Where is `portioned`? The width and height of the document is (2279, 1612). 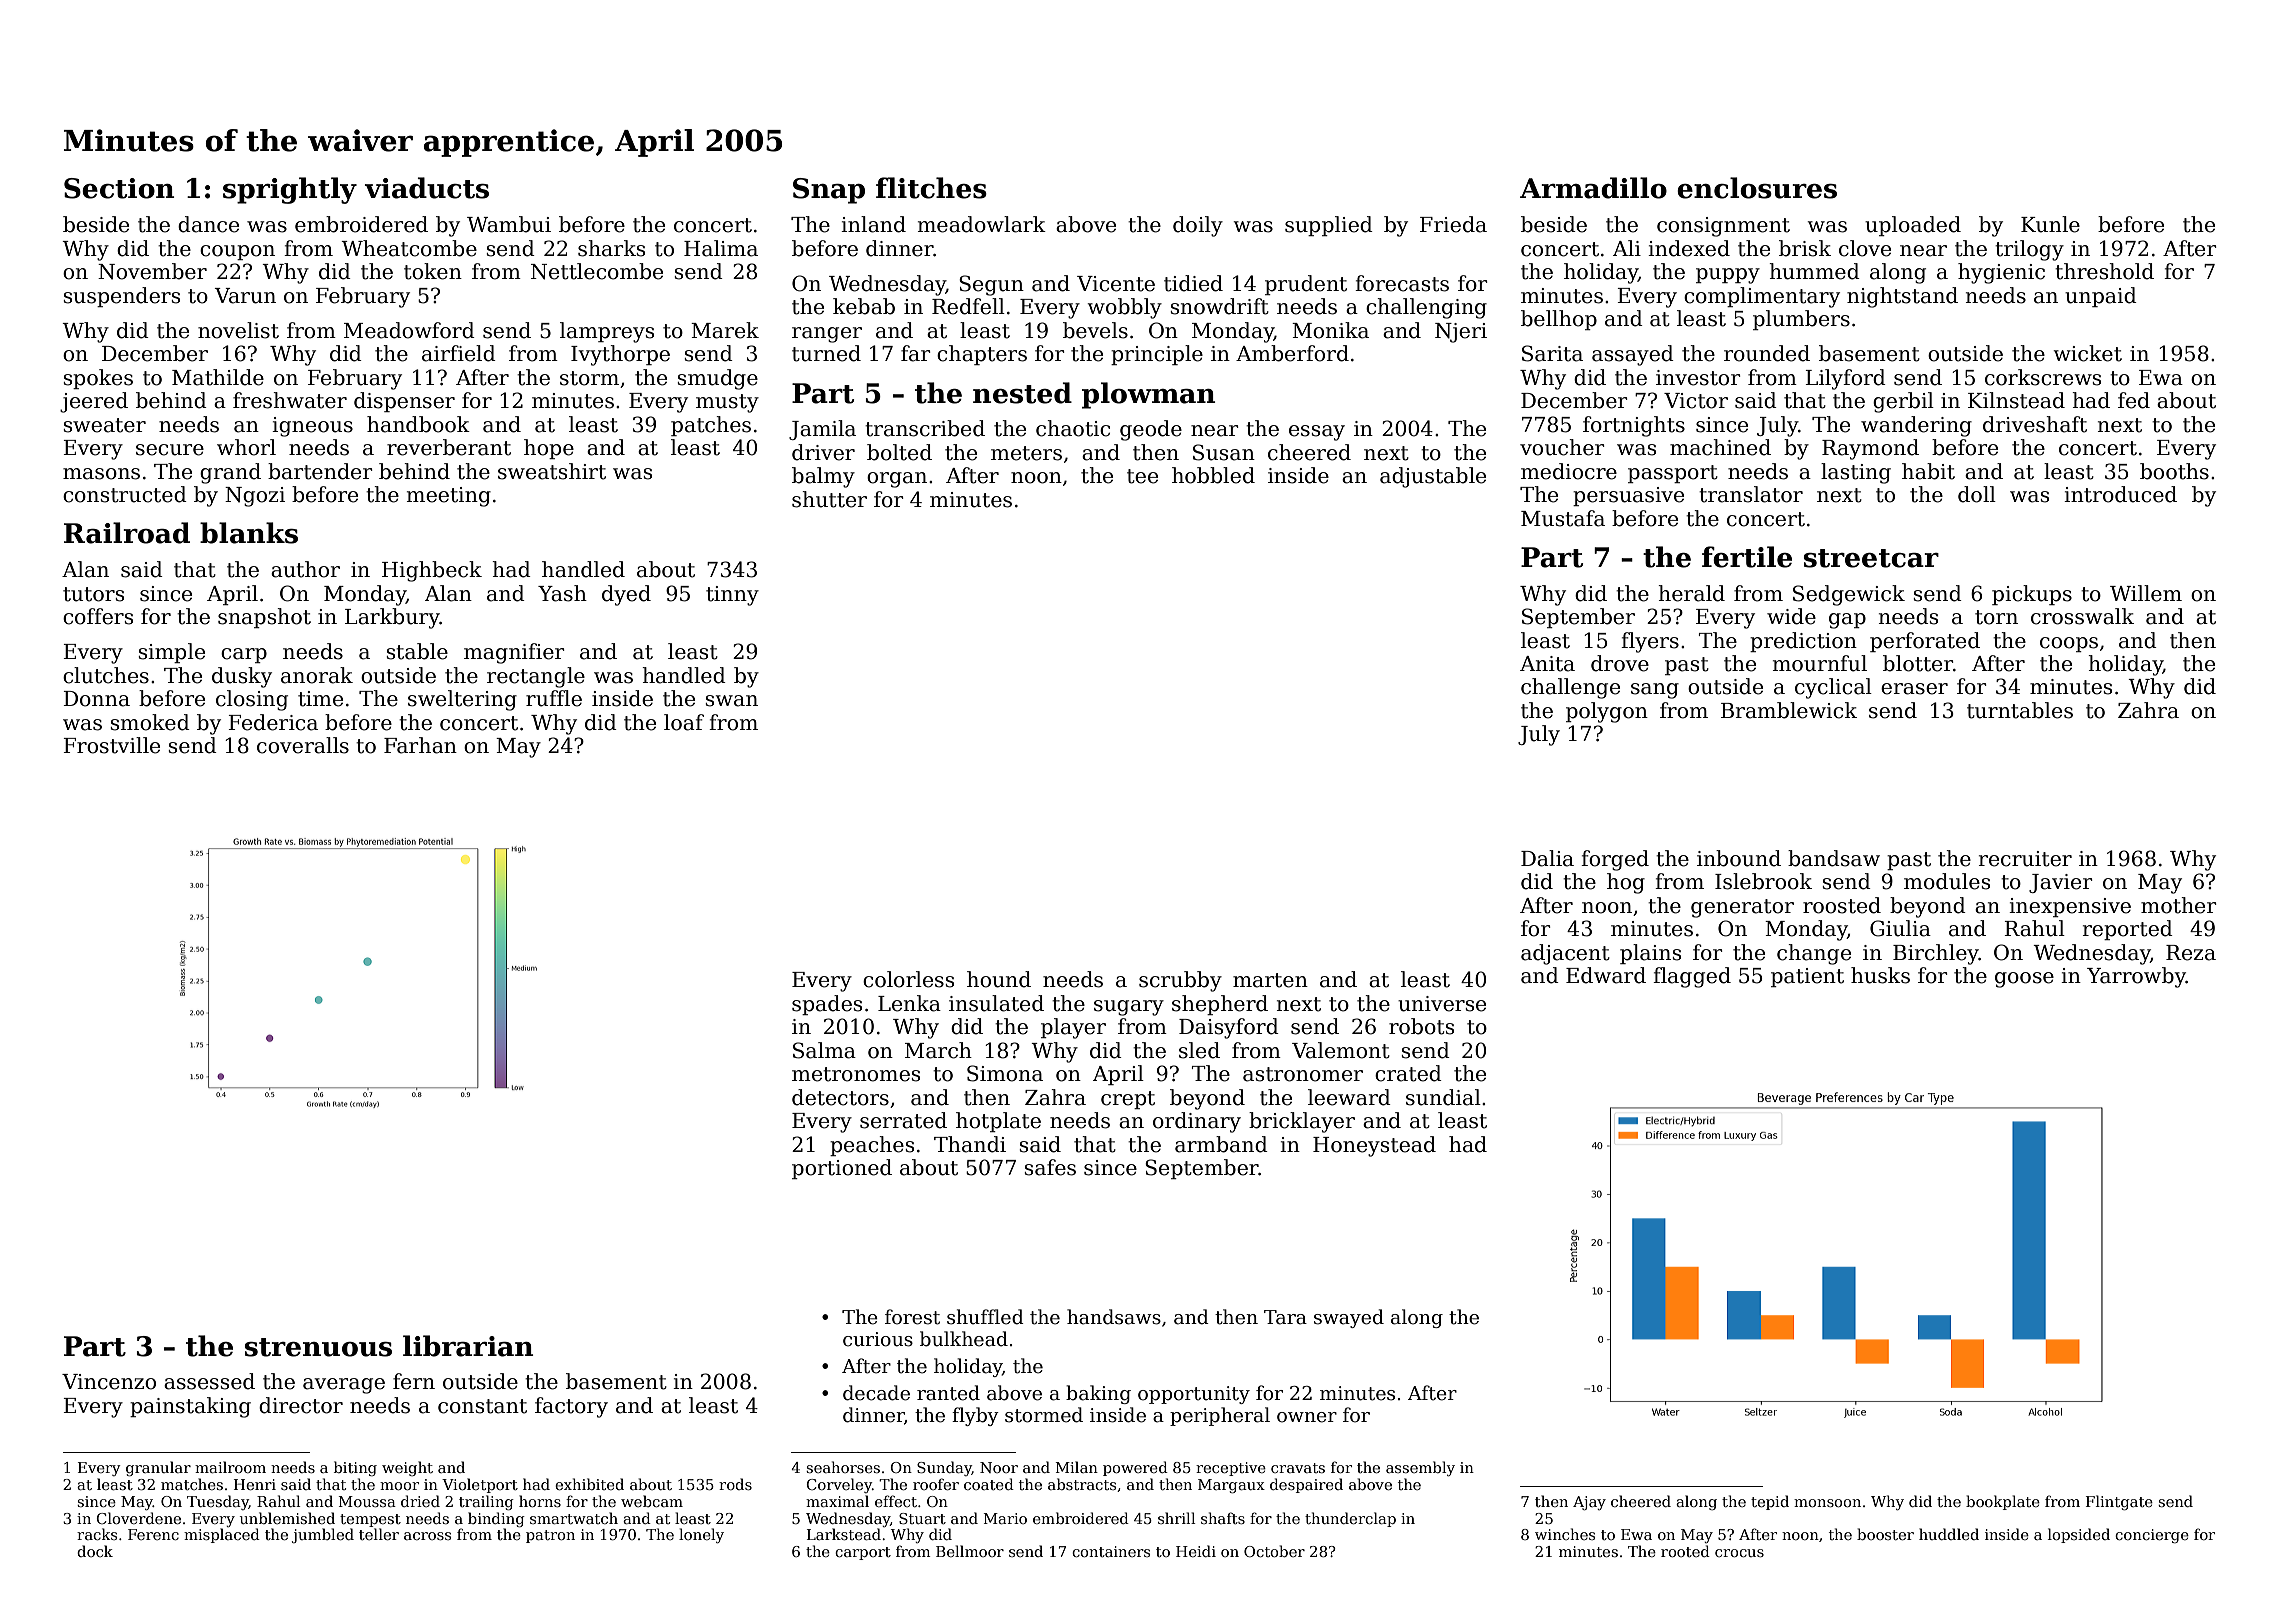 portioned is located at coordinates (842, 1169).
